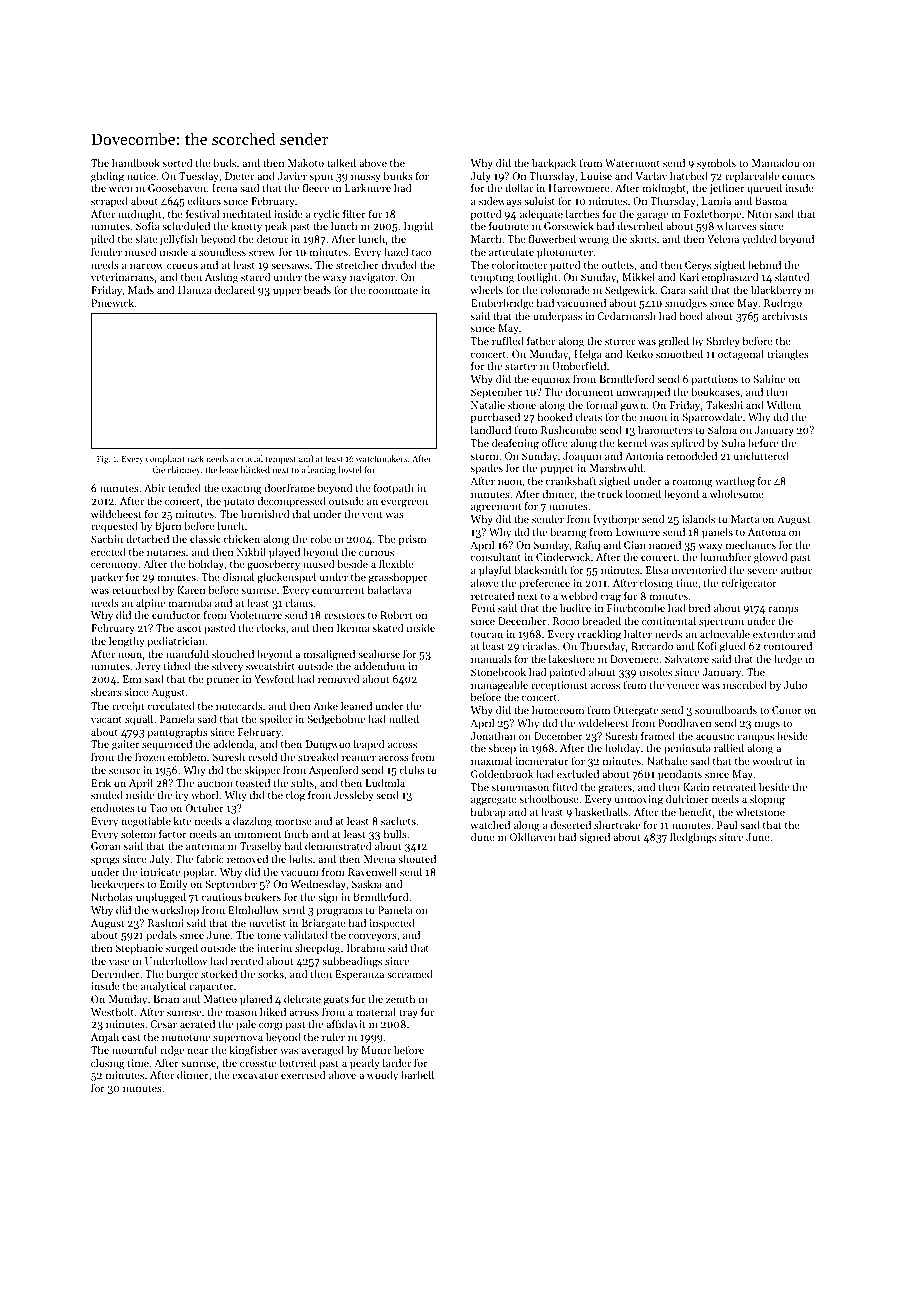 This page has width=908, height=1316. I want to click on Nitin, so click(759, 214).
